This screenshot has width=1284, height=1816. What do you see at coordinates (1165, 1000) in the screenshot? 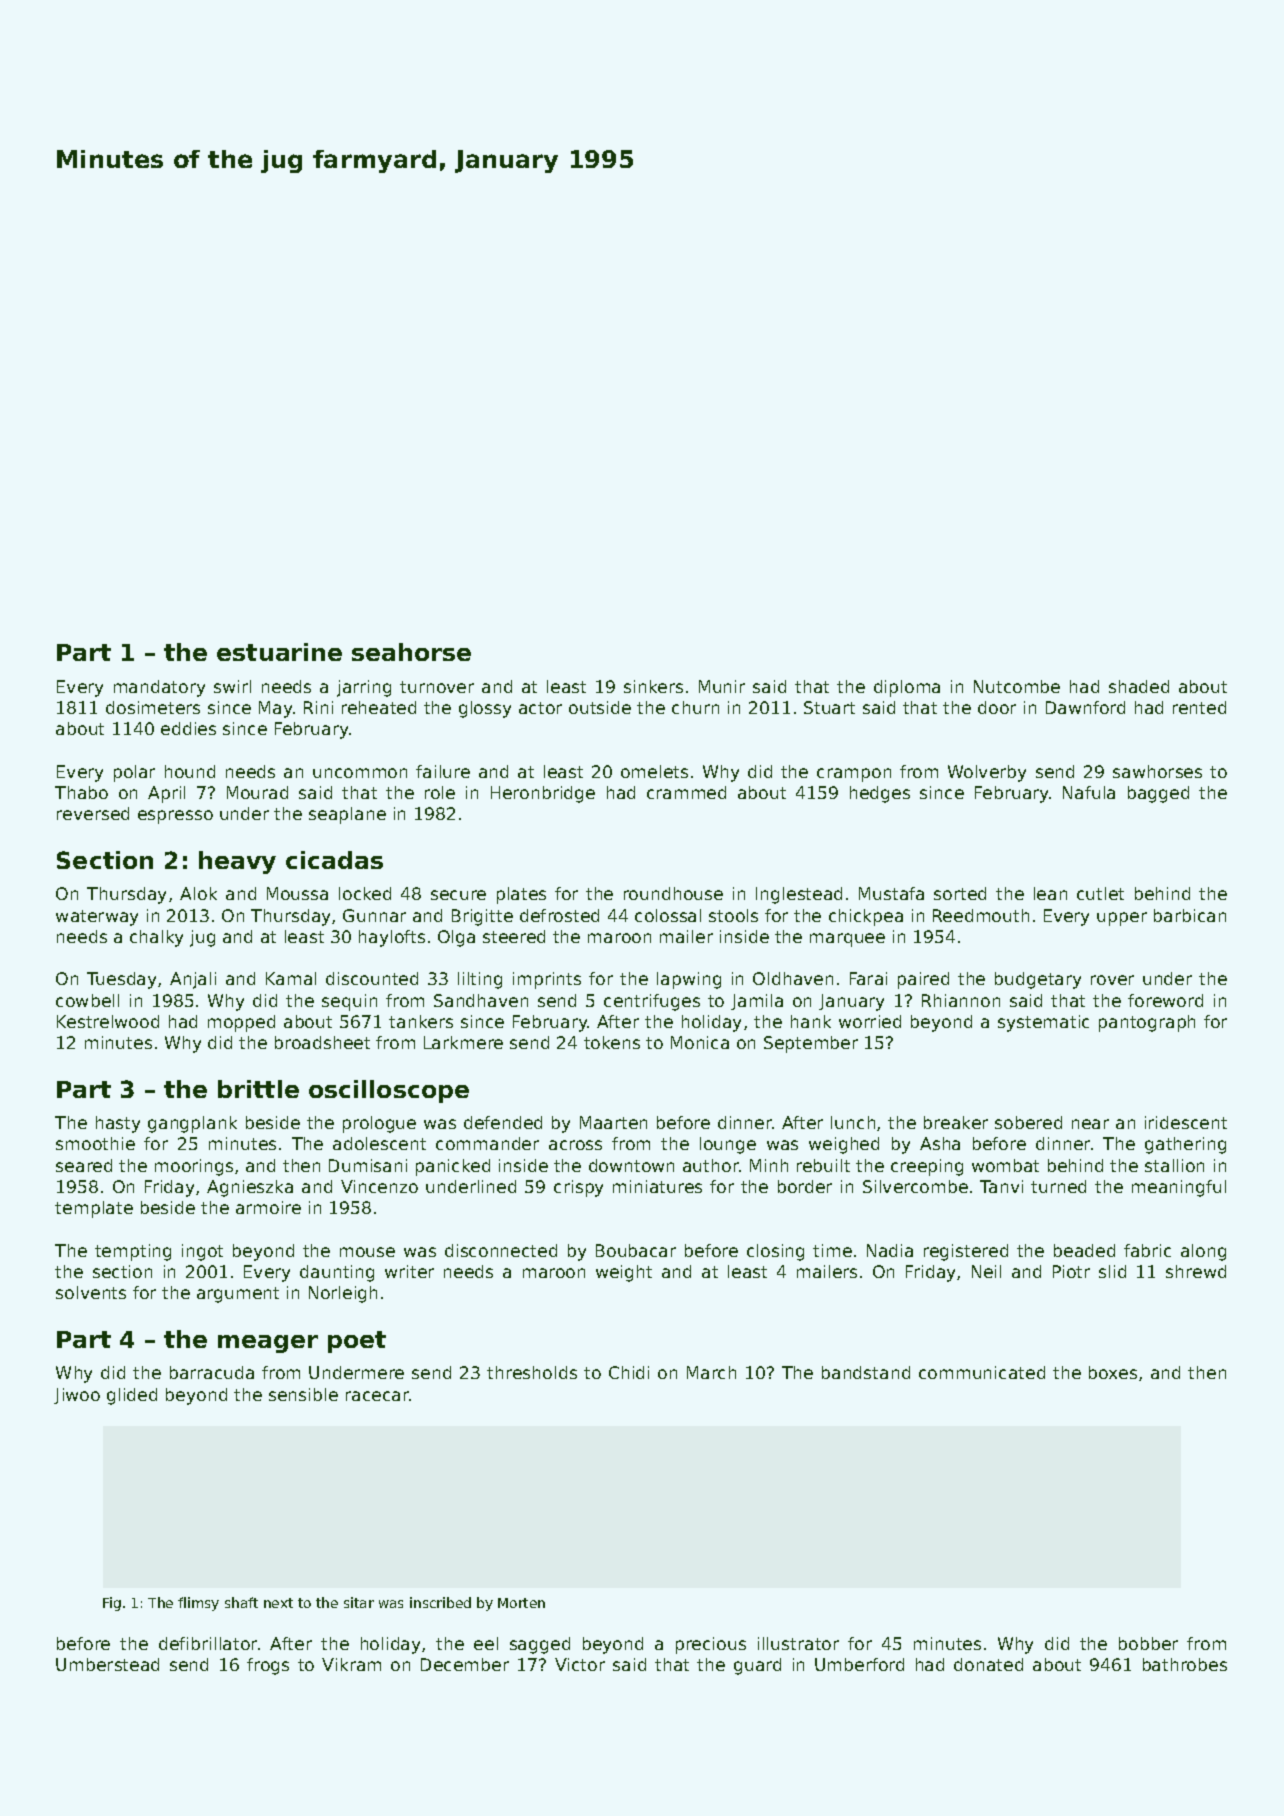
I see `foreword` at bounding box center [1165, 1000].
